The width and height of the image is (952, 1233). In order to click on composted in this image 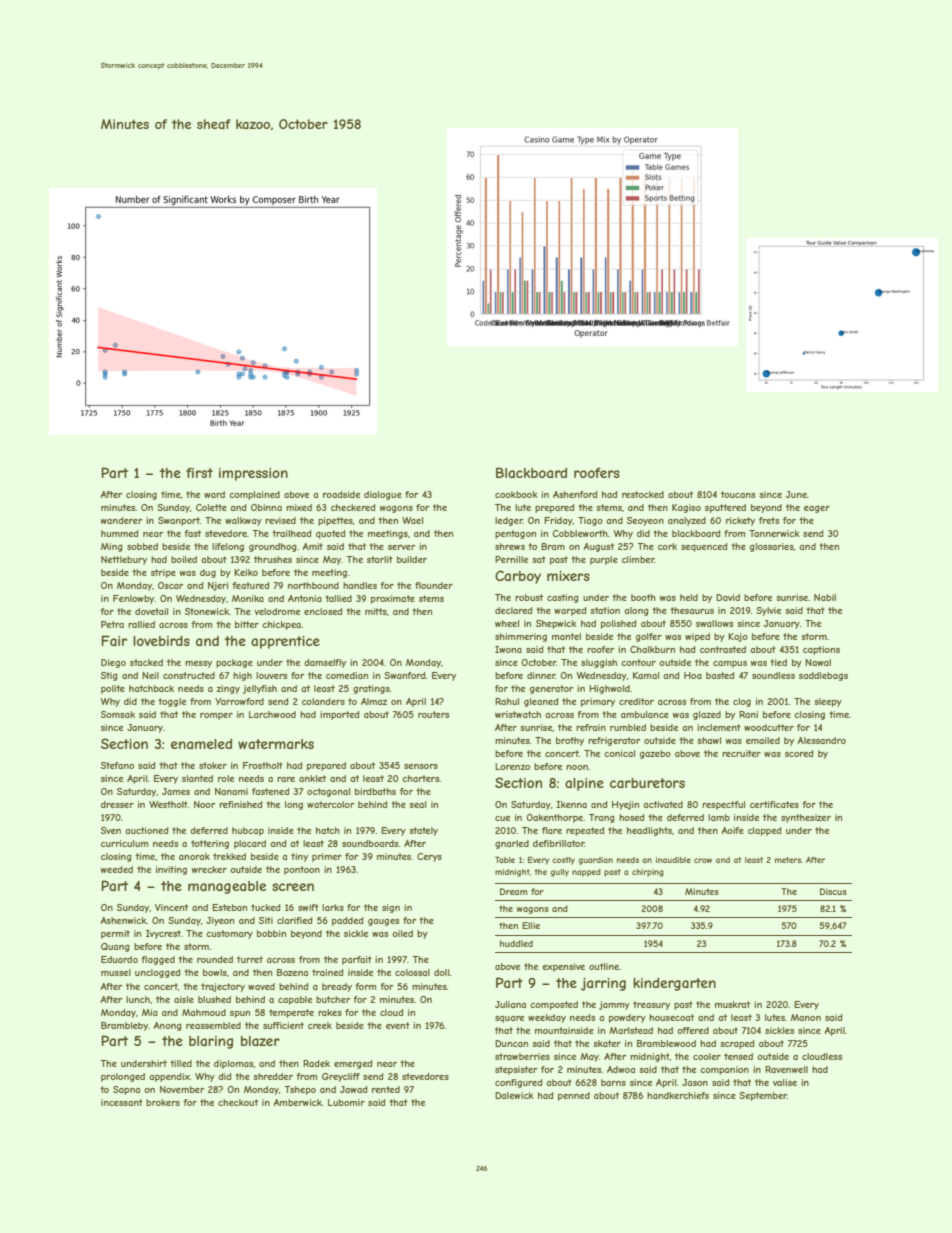, I will do `click(554, 1005)`.
